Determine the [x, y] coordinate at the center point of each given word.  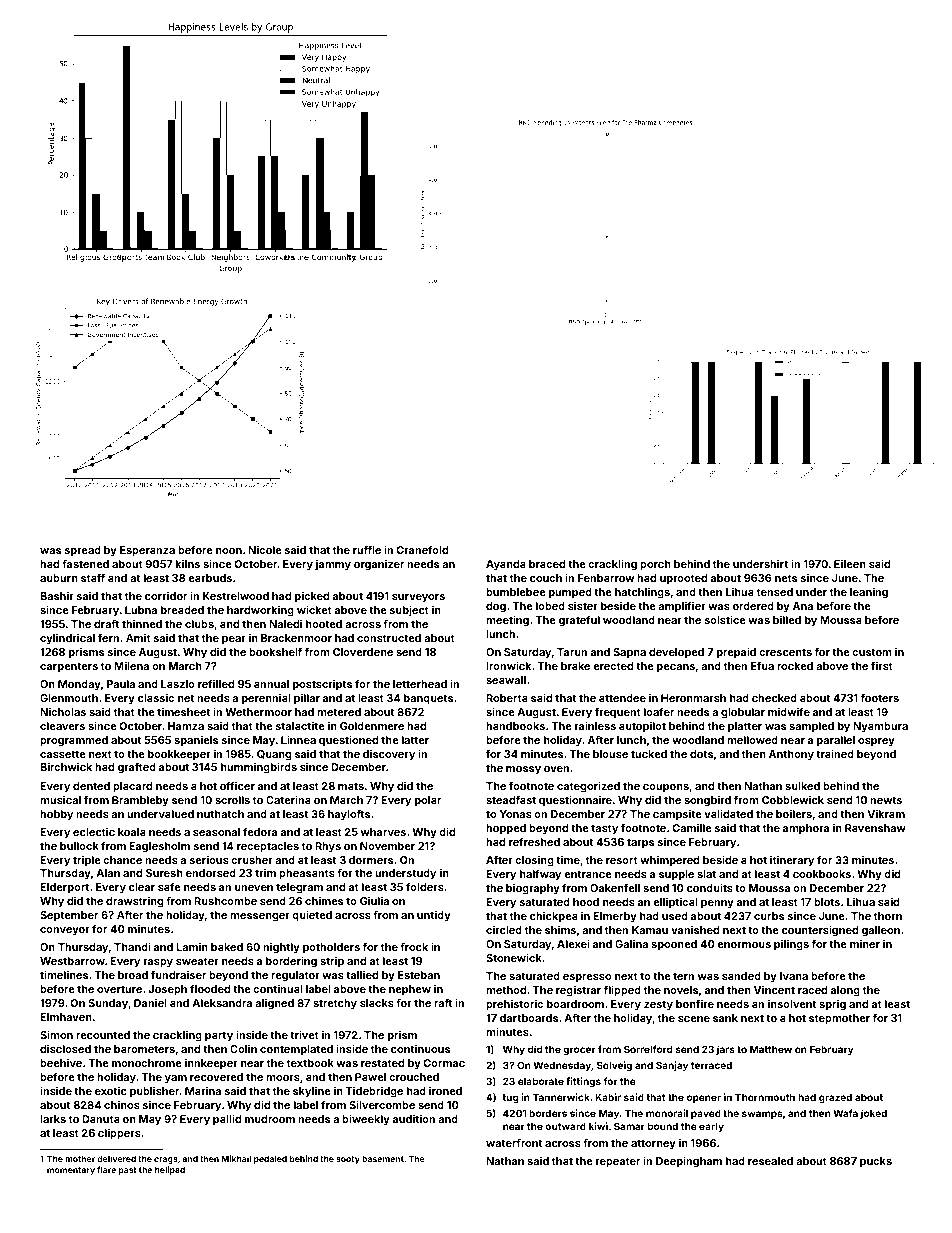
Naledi [285, 623]
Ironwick [508, 665]
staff [93, 577]
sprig [832, 1005]
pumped [570, 593]
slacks [377, 1003]
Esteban [419, 975]
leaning [869, 593]
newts [886, 800]
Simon [56, 1034]
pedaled [270, 1159]
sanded [741, 976]
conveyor [65, 931]
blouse [610, 754]
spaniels [196, 740]
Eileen [850, 564]
